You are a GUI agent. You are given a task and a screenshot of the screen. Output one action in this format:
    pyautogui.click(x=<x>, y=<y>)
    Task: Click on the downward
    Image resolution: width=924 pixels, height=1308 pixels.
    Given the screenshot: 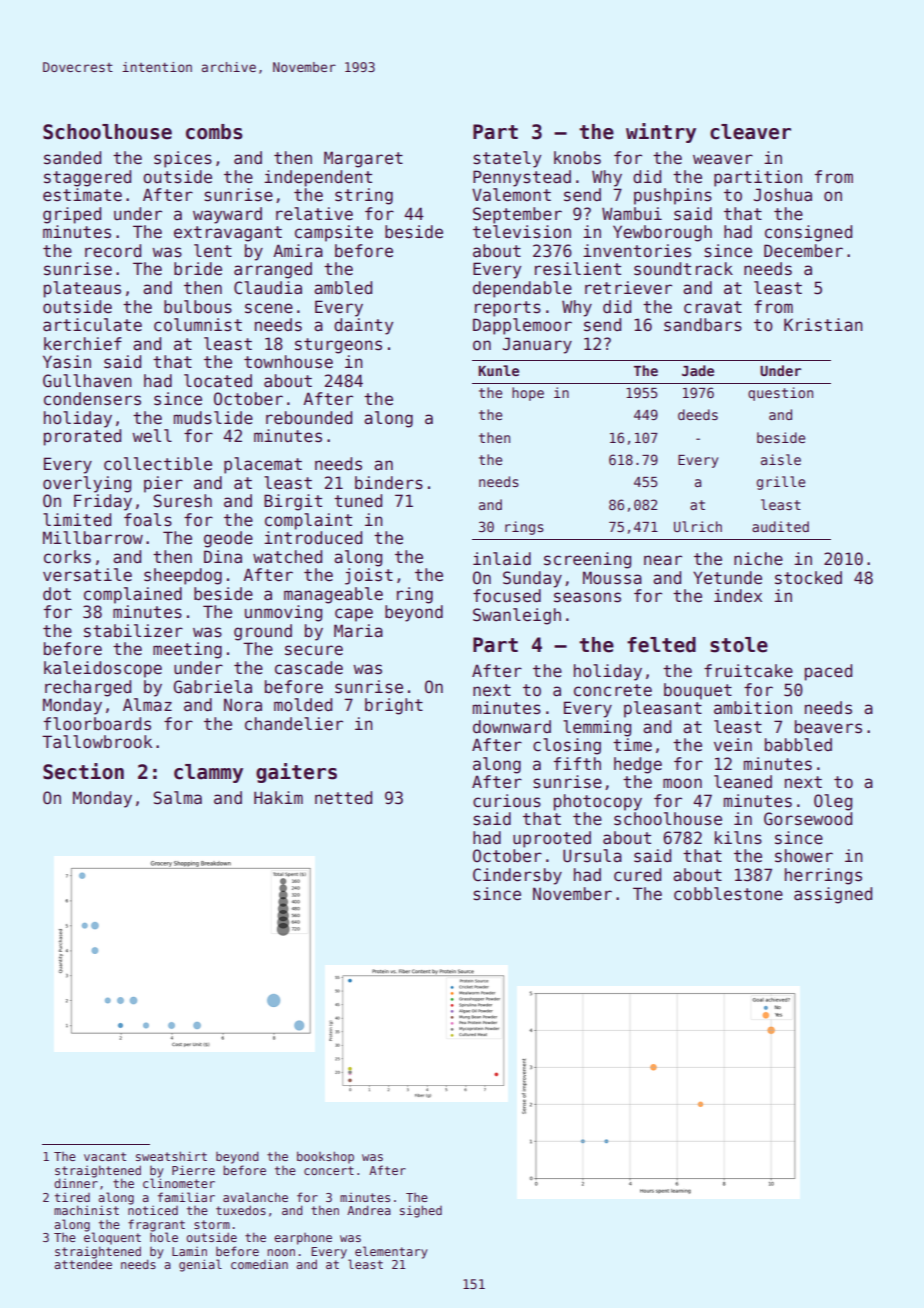 What is the action you would take?
    pyautogui.click(x=512, y=727)
